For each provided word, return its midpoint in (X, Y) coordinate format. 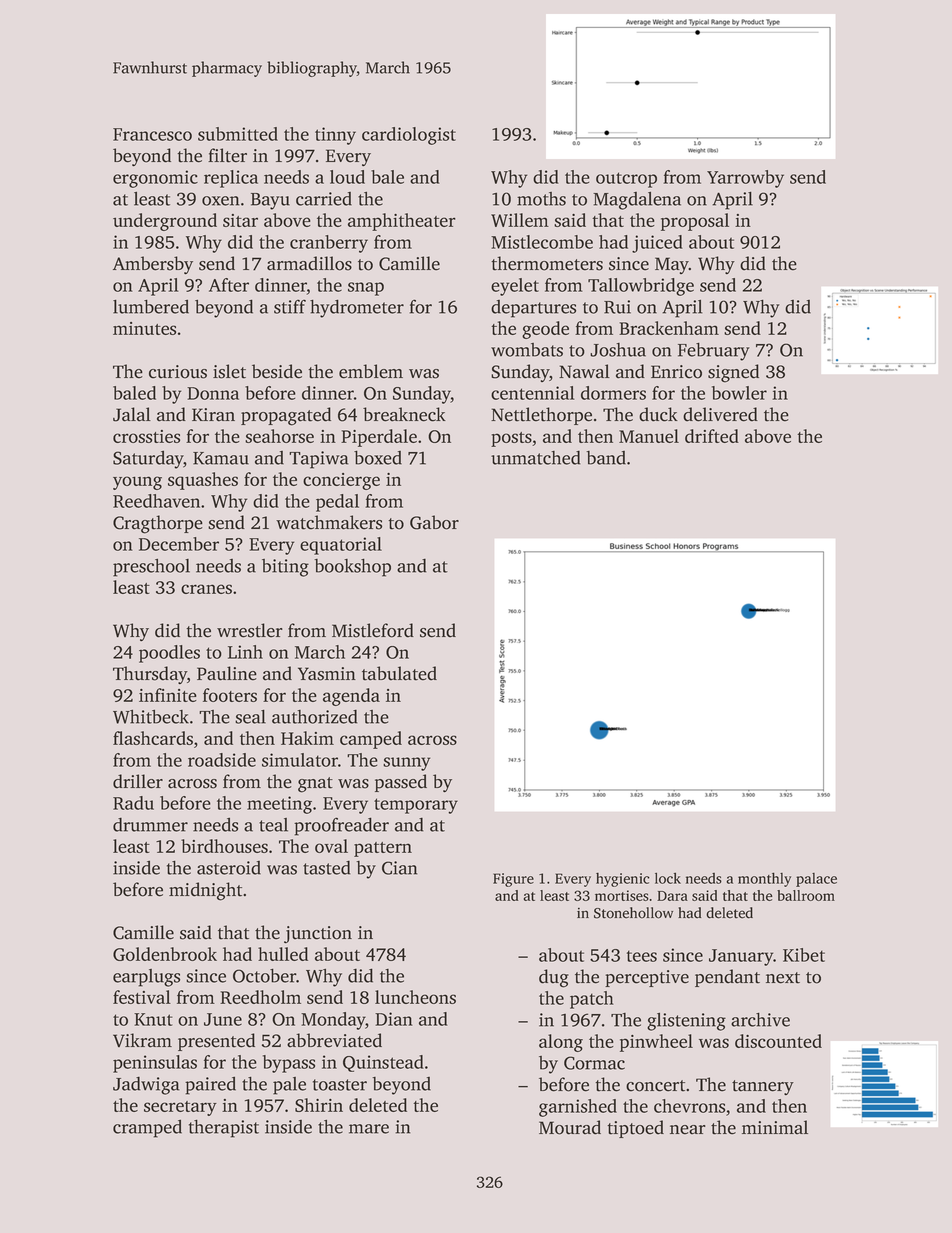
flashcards (153, 738)
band (606, 458)
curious (178, 372)
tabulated (399, 673)
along (561, 1043)
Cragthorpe (158, 524)
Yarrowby (745, 179)
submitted (238, 134)
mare (369, 1129)
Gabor (434, 522)
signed (733, 373)
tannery (763, 1087)
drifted (712, 436)
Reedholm (260, 997)
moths (541, 199)
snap (366, 289)
